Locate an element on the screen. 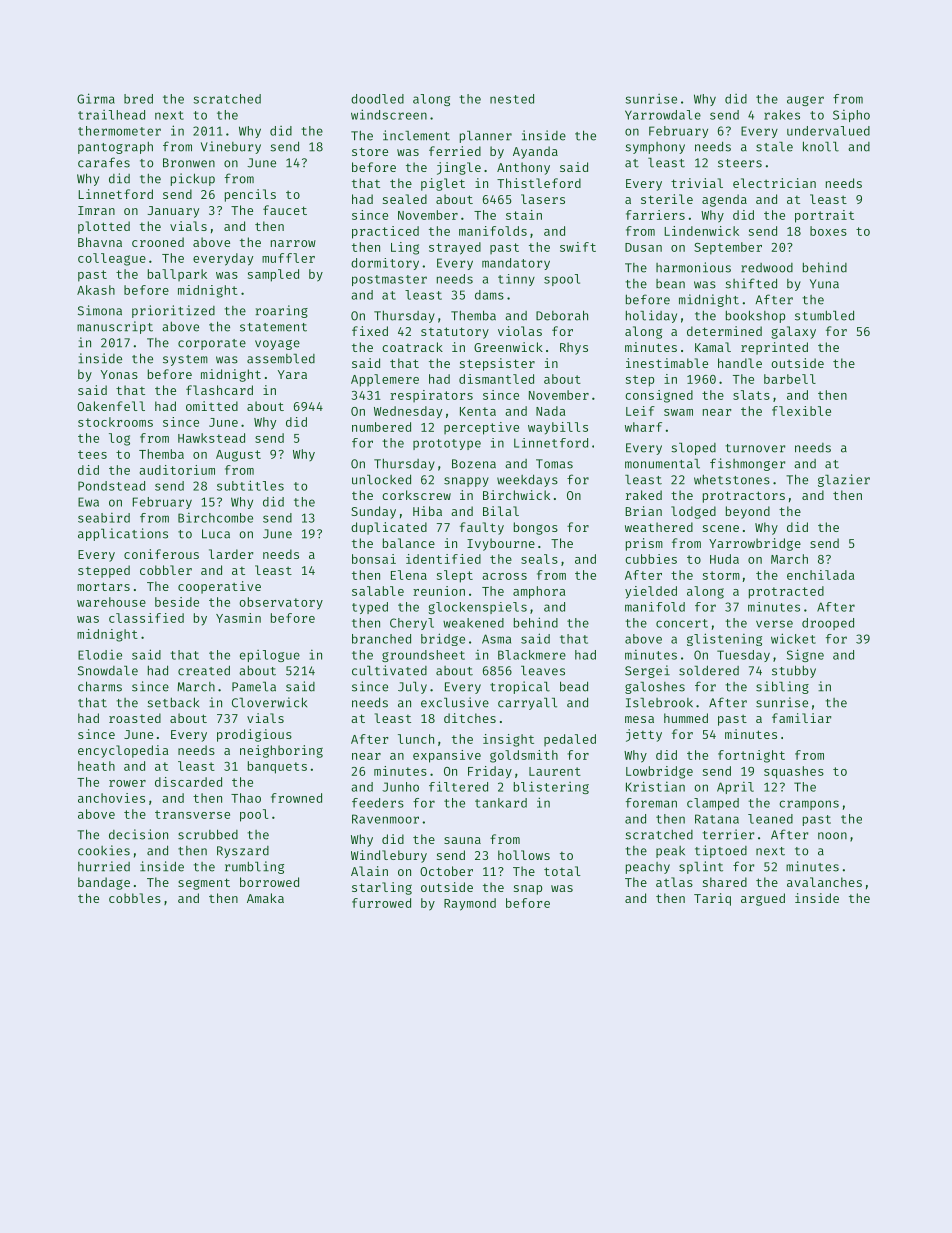 Image resolution: width=952 pixels, height=1233 pixels. knoll is located at coordinates (821, 146).
